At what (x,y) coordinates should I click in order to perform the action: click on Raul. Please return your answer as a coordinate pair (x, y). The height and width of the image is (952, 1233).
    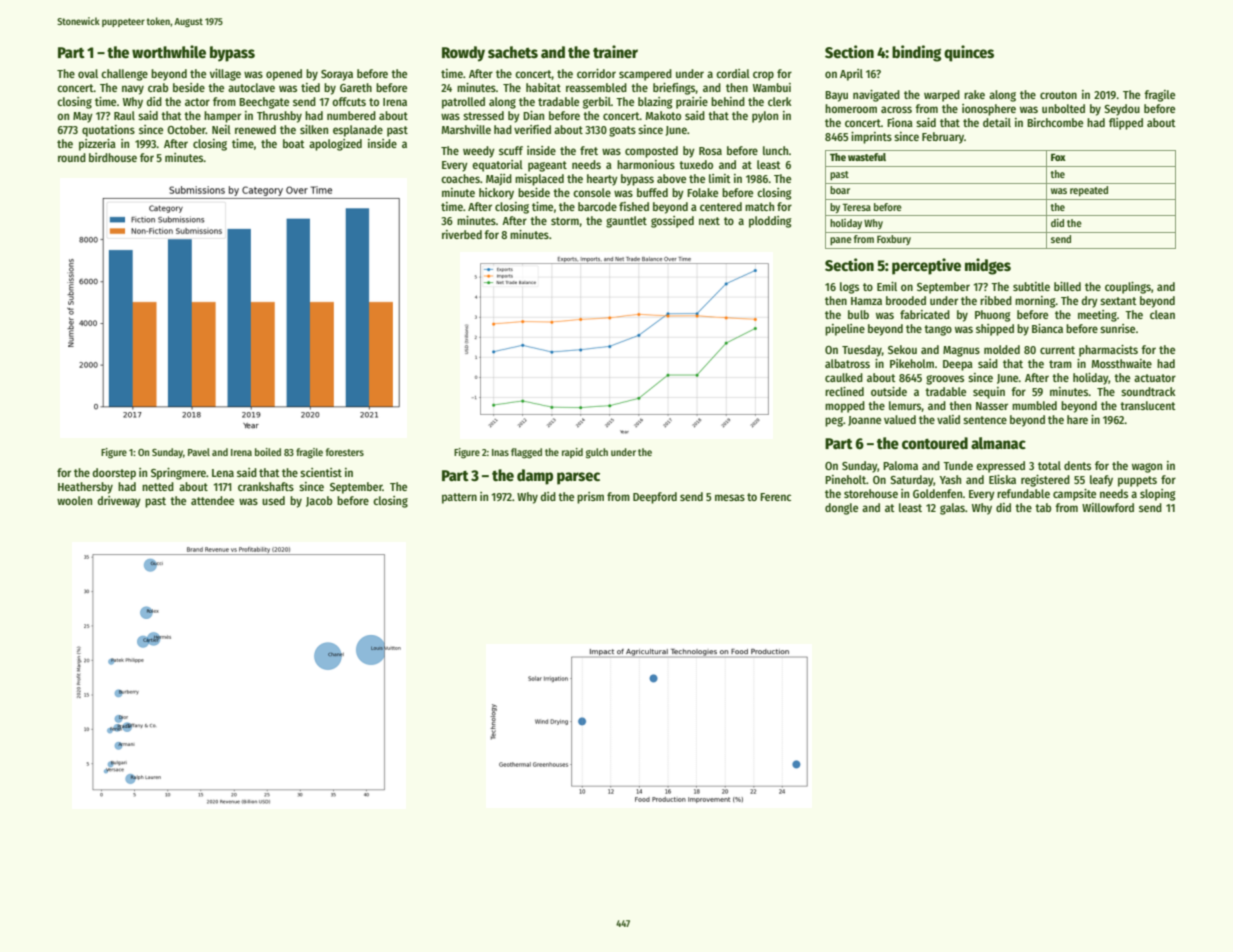
    Looking at the image, I should click on (124, 115).
